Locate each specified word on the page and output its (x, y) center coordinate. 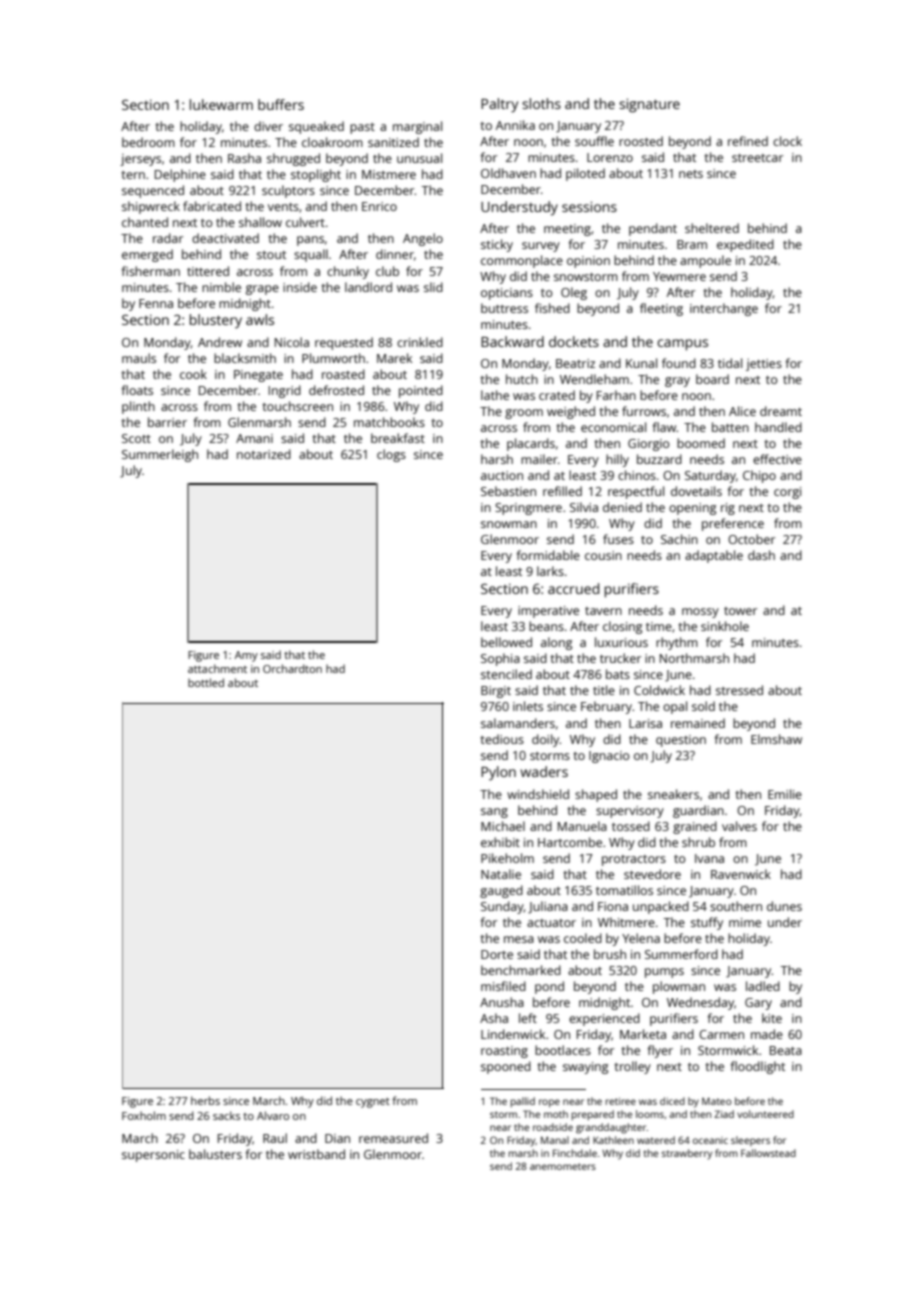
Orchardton (292, 668)
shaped (596, 795)
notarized (264, 454)
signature (649, 105)
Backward (512, 341)
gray (677, 382)
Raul (275, 1138)
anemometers (563, 1166)
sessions (589, 206)
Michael (503, 826)
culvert (305, 222)
